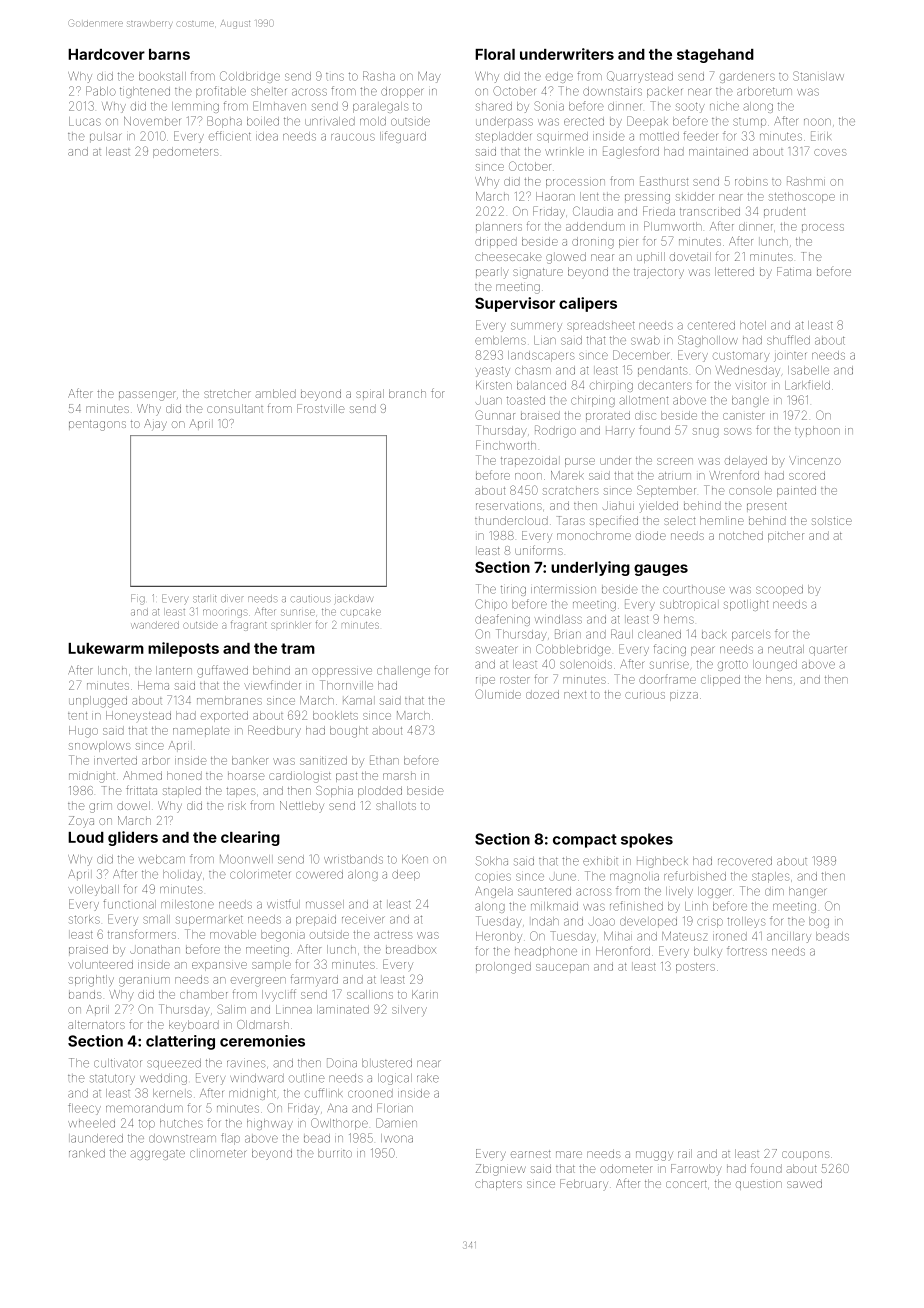 This screenshot has height=1308, width=924. Describe the element at coordinates (819, 922) in the screenshot. I see `bog` at that location.
